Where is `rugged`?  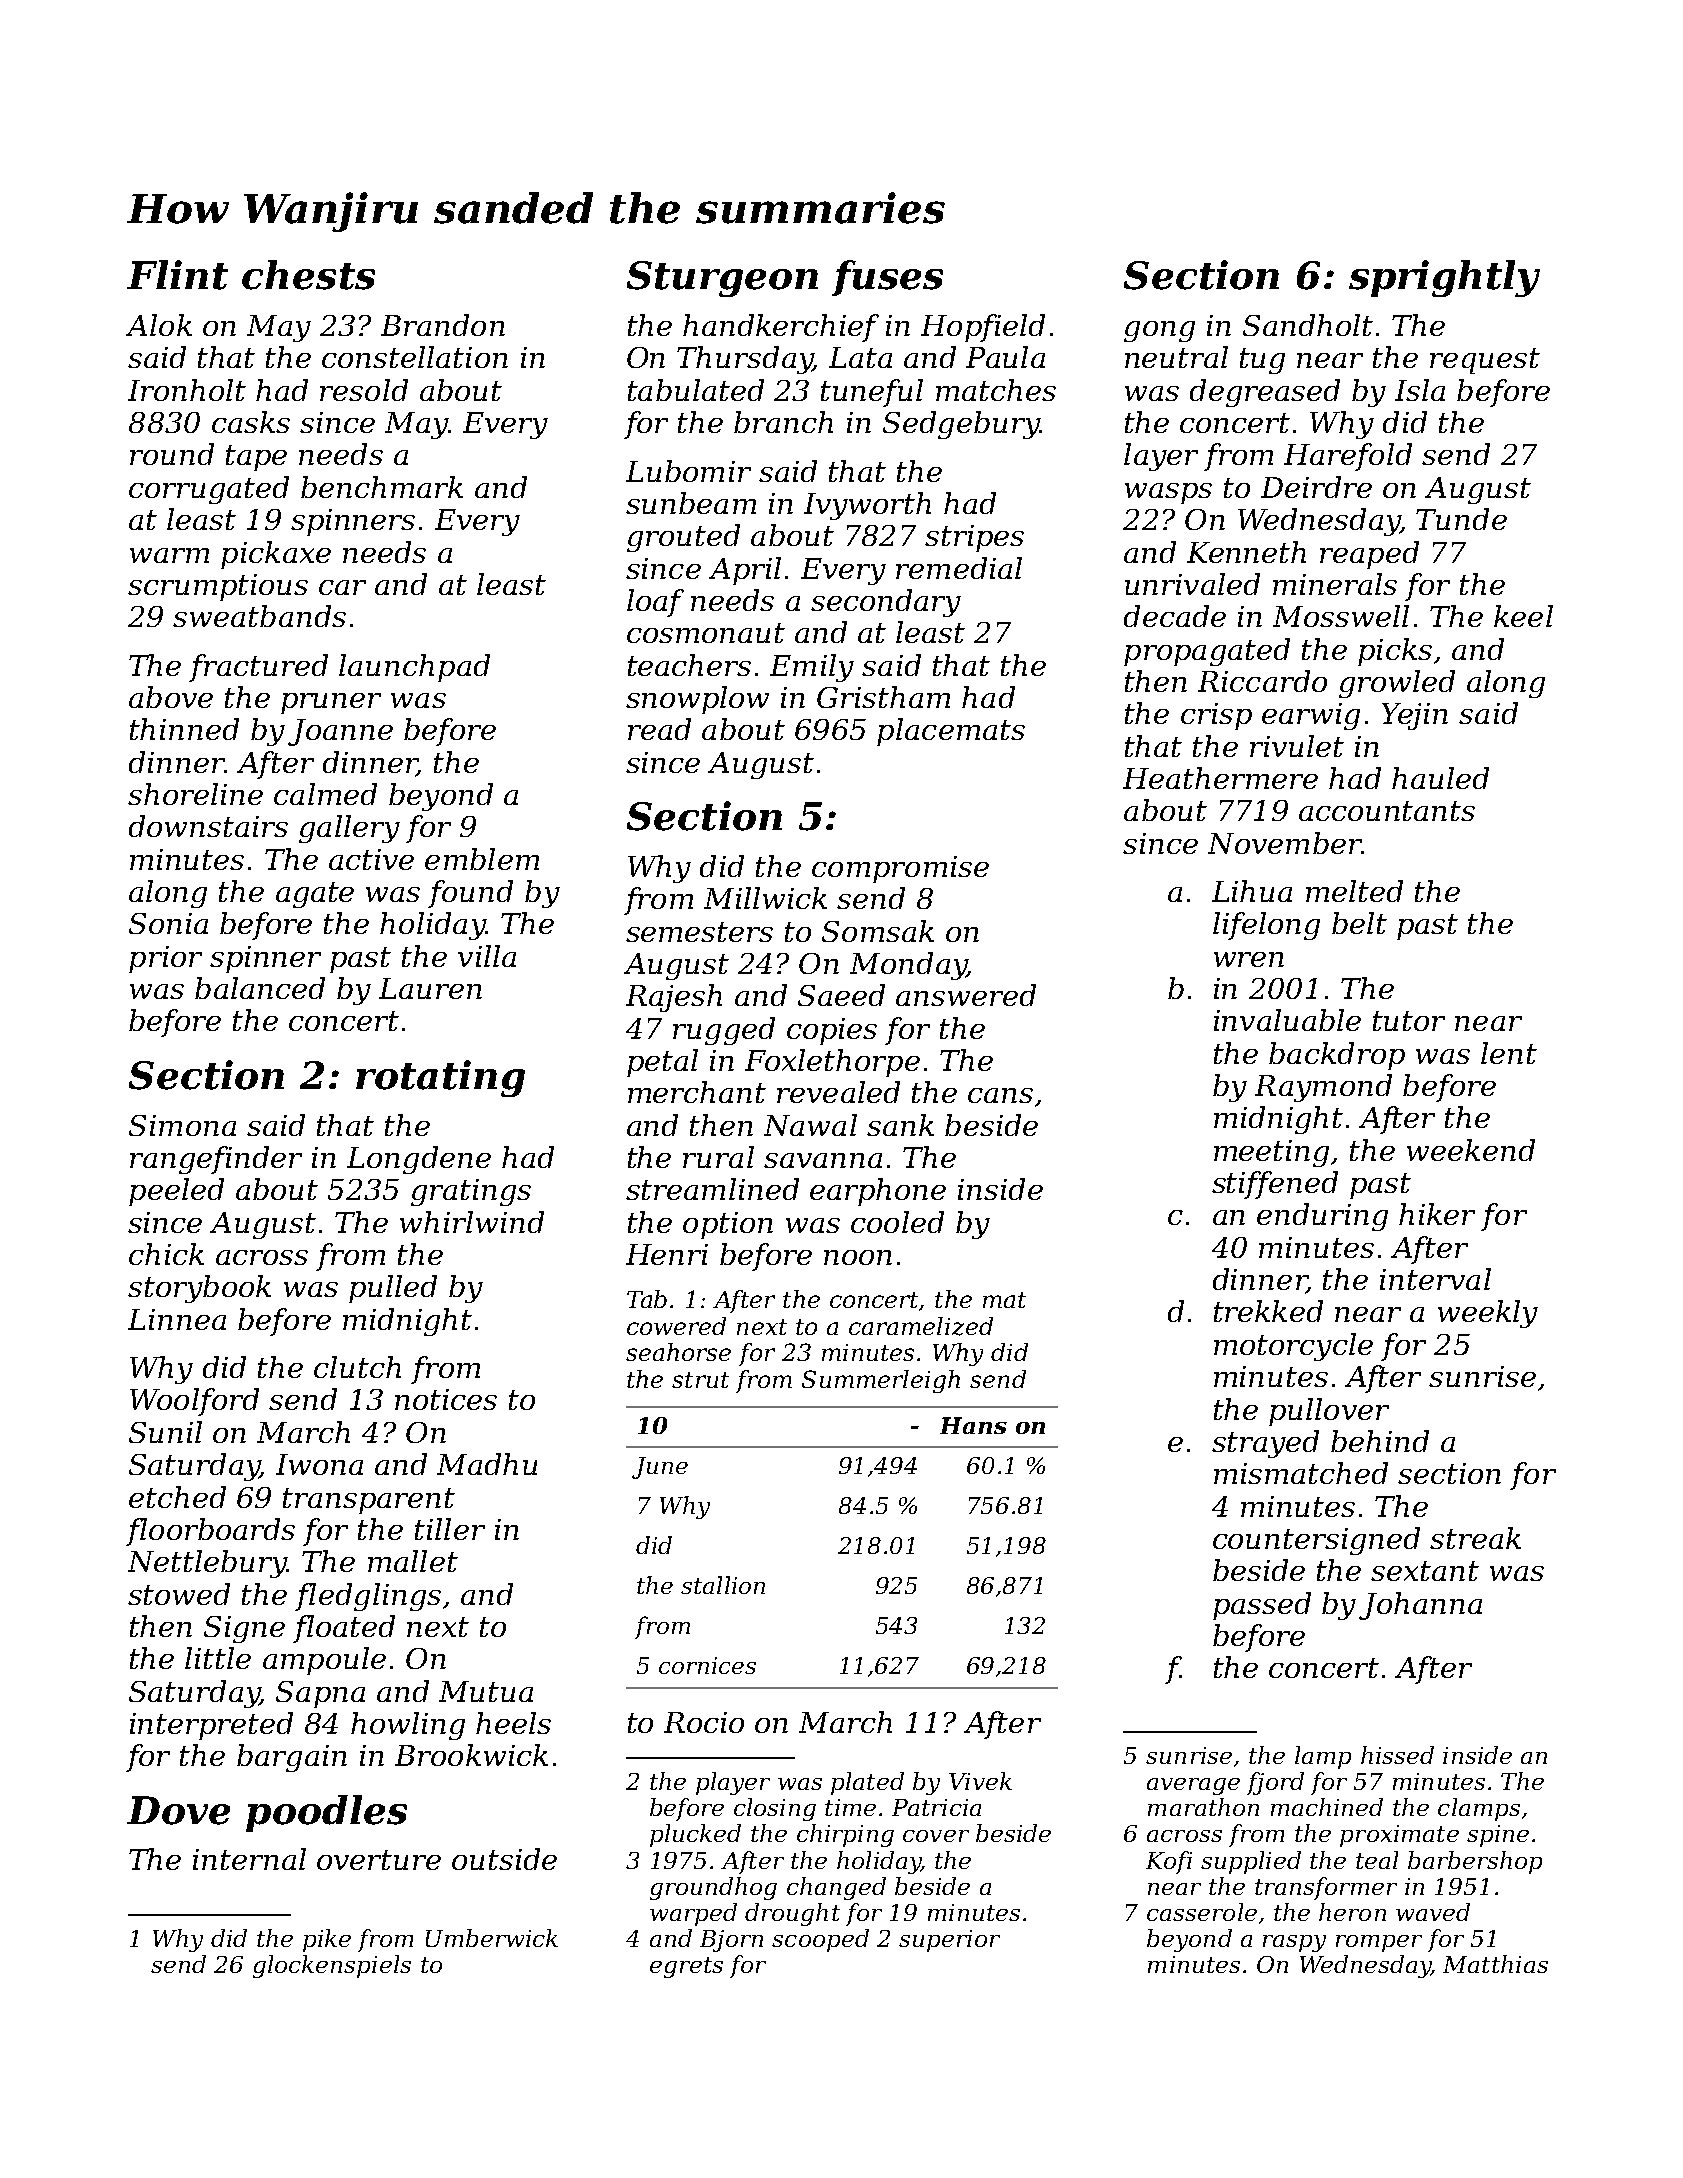 rugged is located at coordinates (724, 1031).
